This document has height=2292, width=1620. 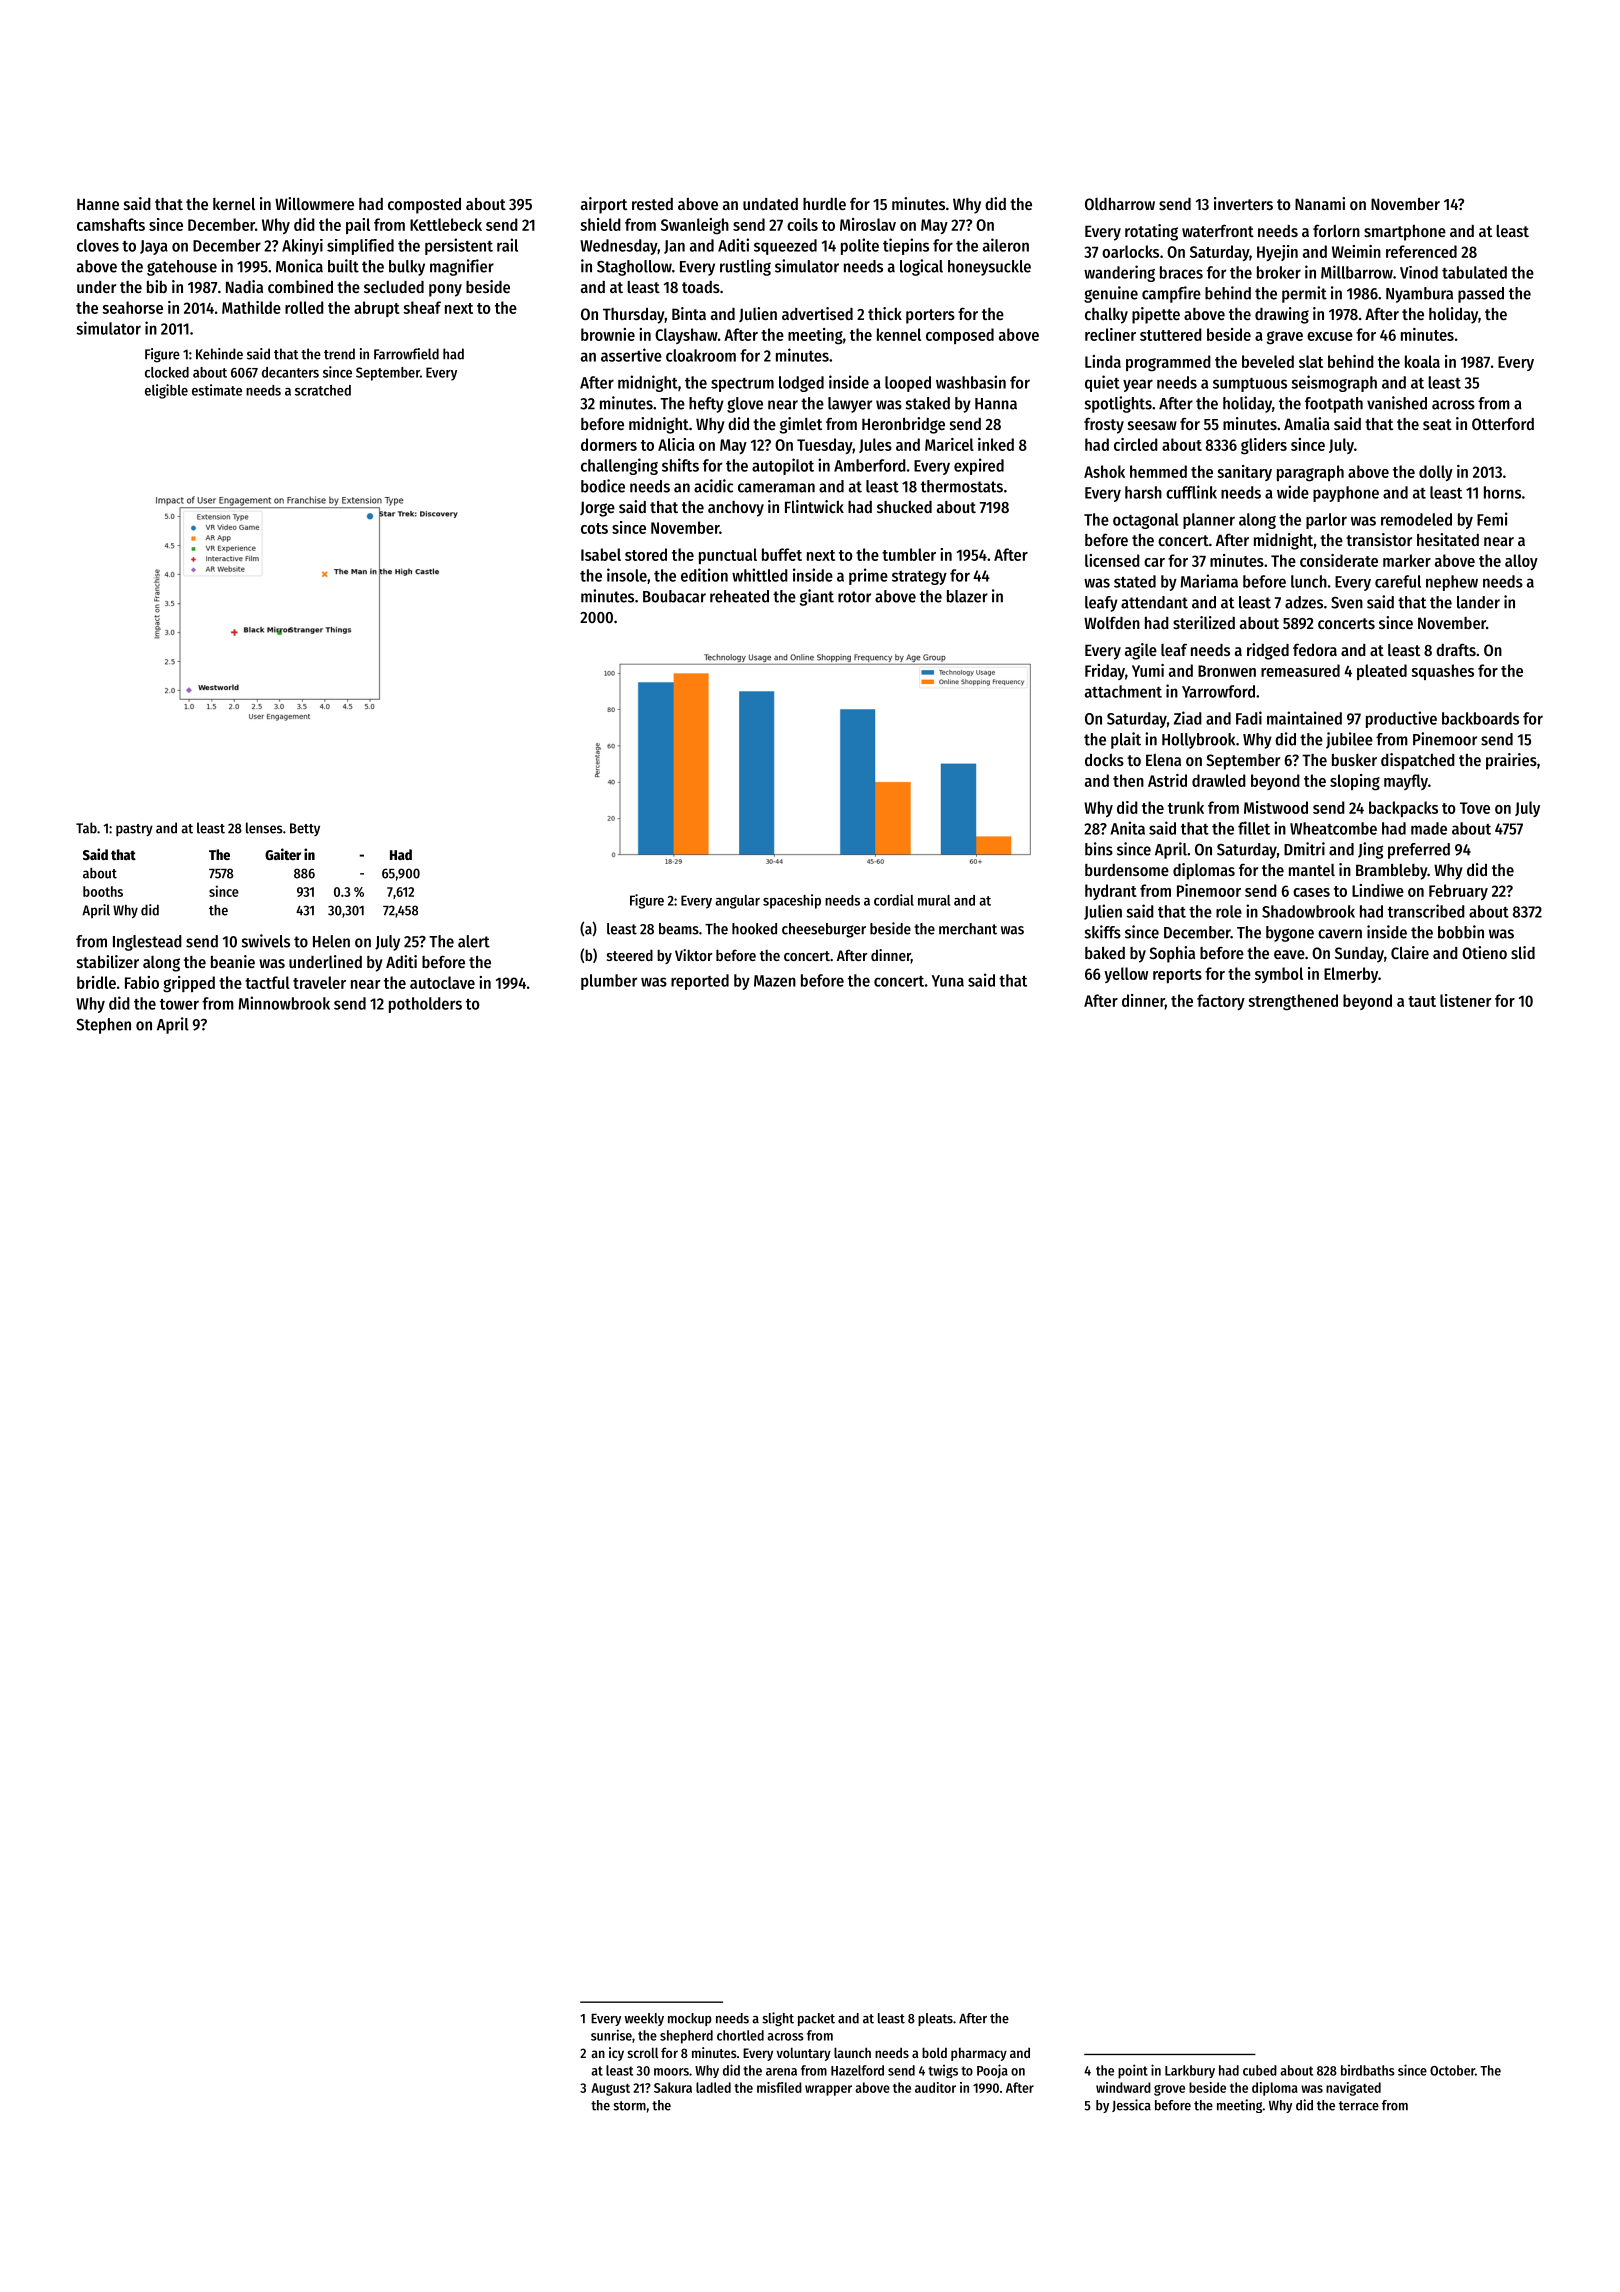 What do you see at coordinates (739, 596) in the document?
I see `reheated` at bounding box center [739, 596].
